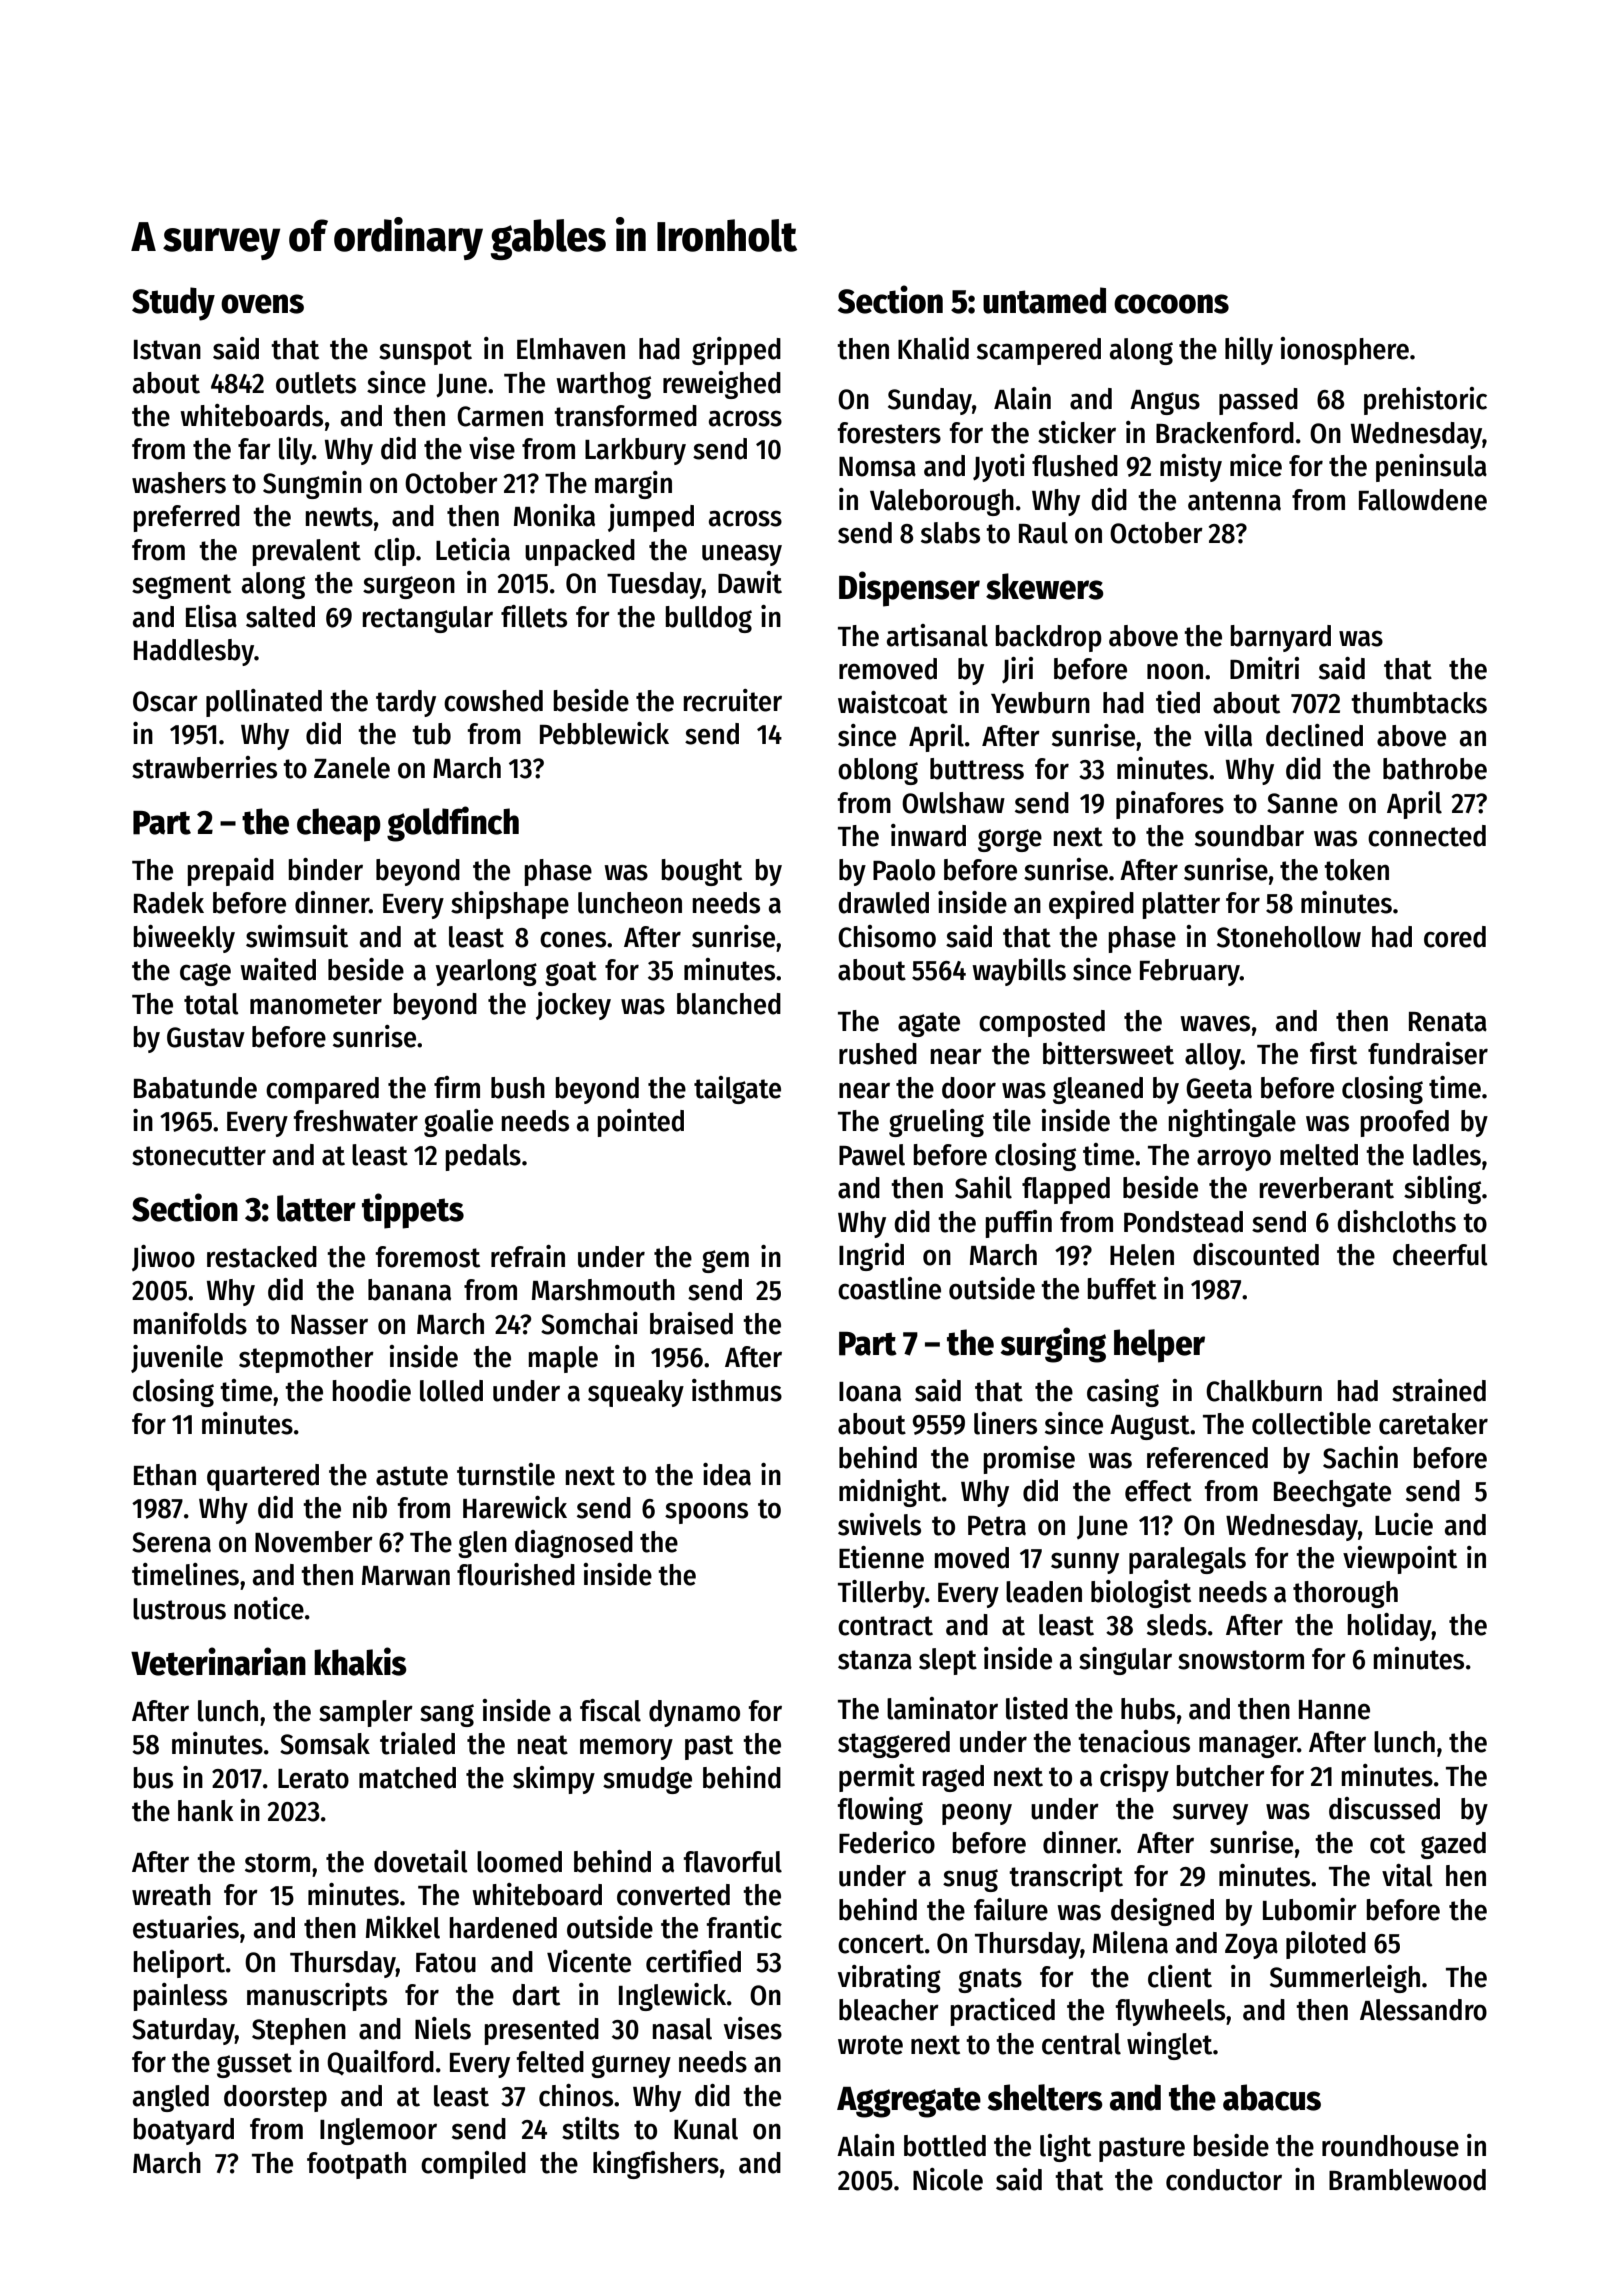  Describe the element at coordinates (1423, 2010) in the screenshot. I see `Alessandro` at that location.
